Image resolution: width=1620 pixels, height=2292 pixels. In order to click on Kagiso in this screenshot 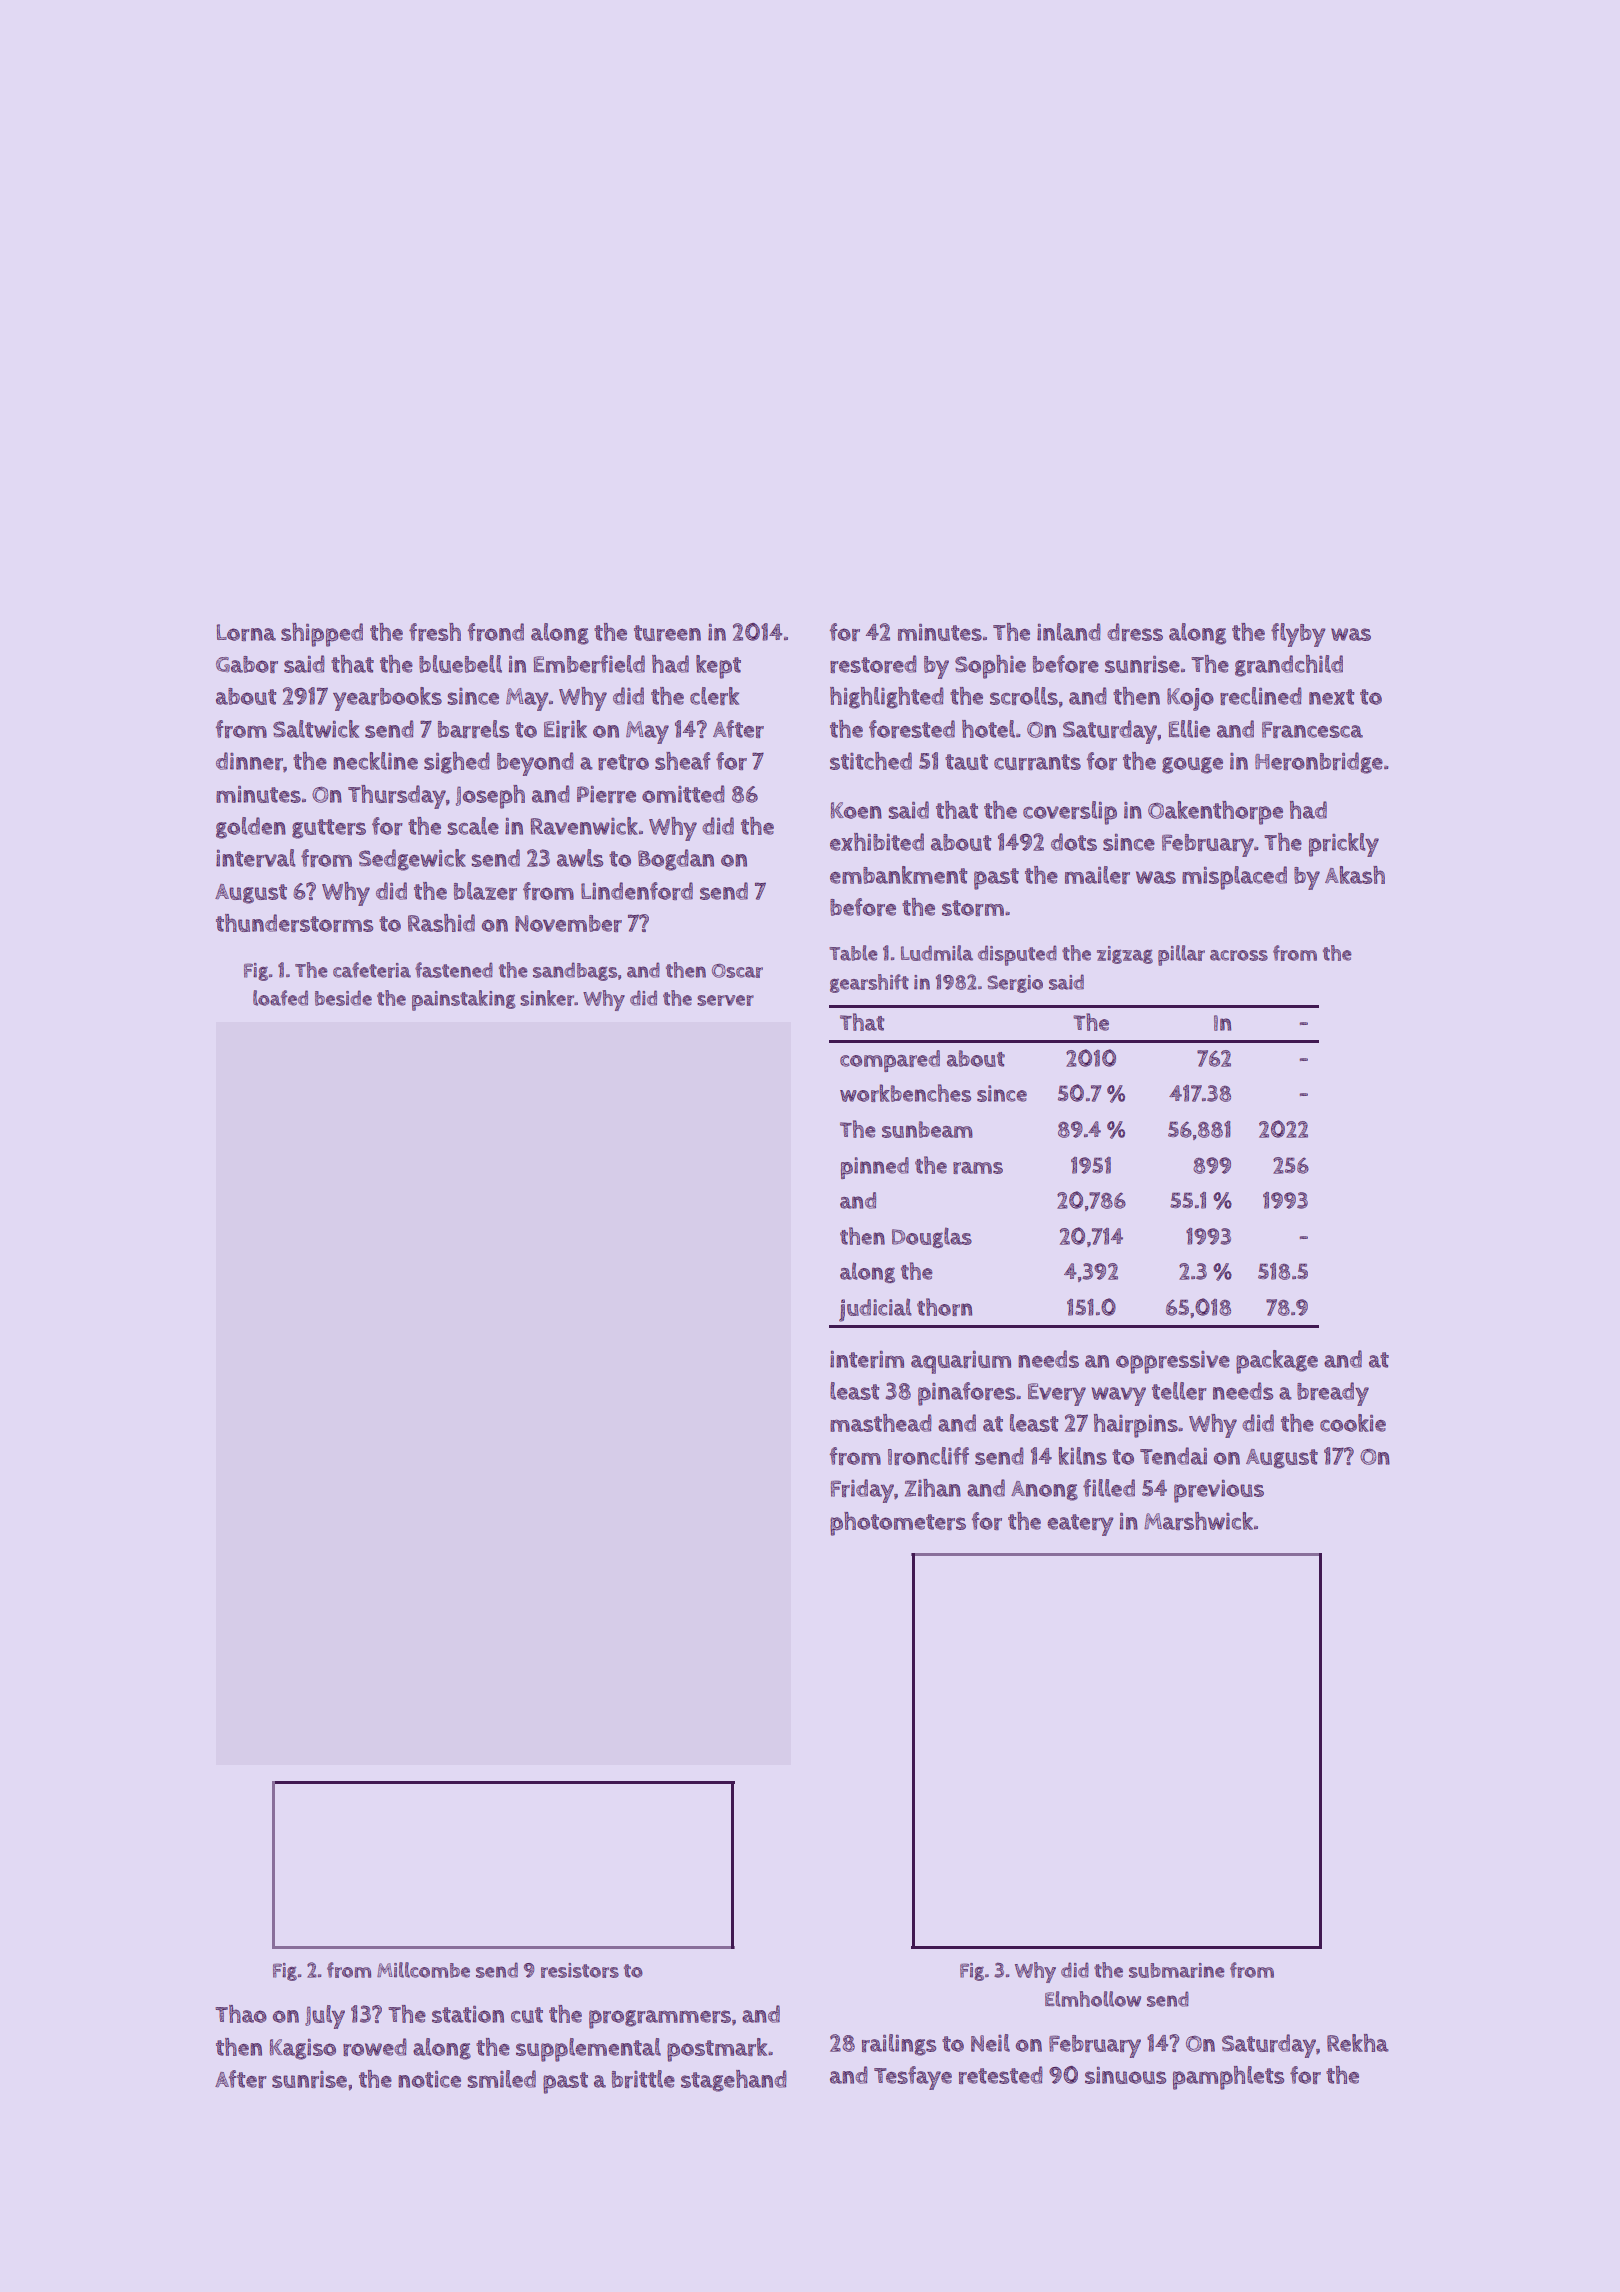, I will do `click(303, 2049)`.
